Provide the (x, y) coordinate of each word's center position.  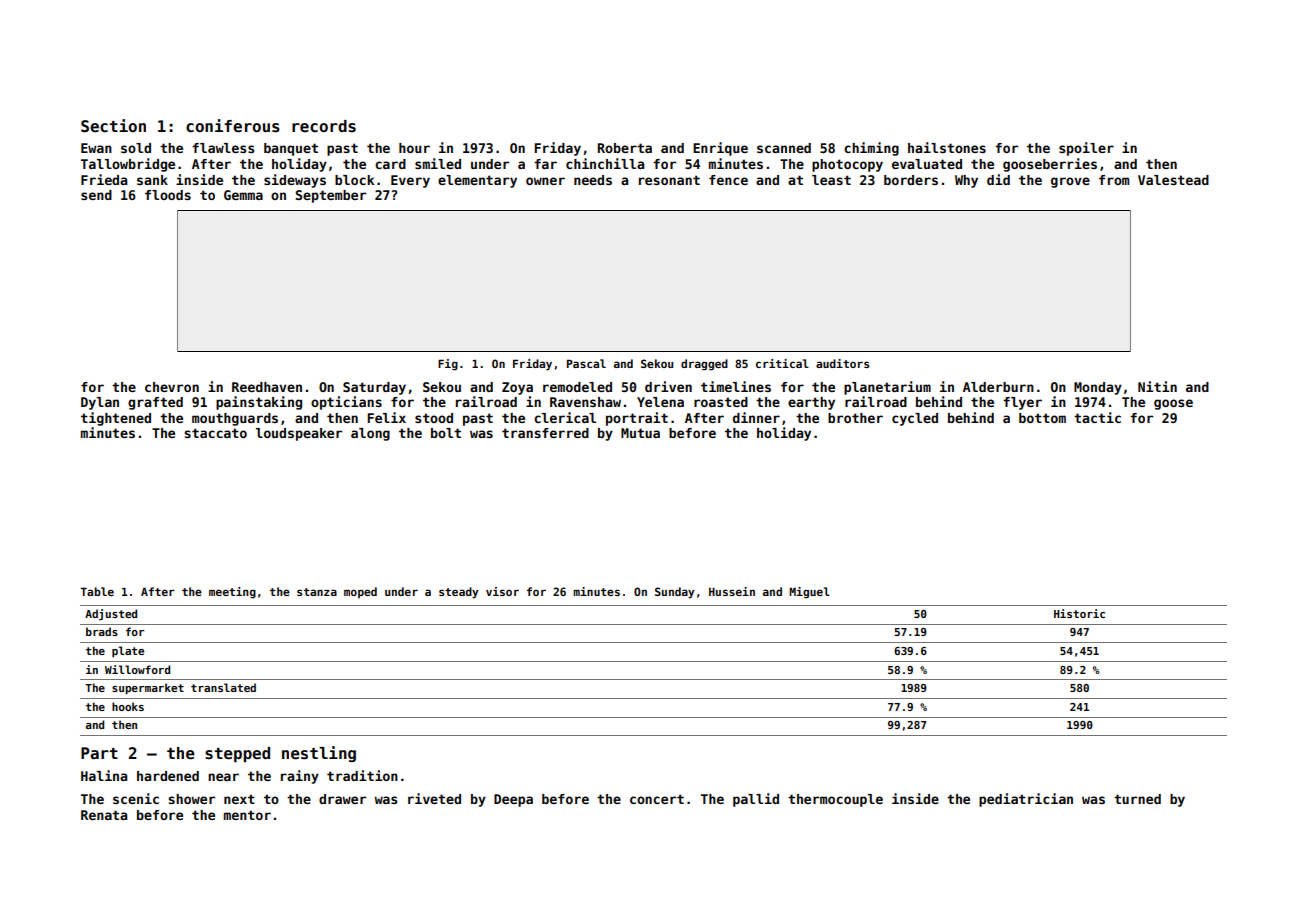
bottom (1042, 418)
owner (545, 181)
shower (191, 799)
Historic (1079, 613)
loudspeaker (299, 434)
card (390, 164)
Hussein (732, 591)
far (545, 164)
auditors (842, 363)
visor (502, 591)
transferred (545, 433)
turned (1137, 799)
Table (97, 591)
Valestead (1173, 180)
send (96, 195)
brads (102, 631)
